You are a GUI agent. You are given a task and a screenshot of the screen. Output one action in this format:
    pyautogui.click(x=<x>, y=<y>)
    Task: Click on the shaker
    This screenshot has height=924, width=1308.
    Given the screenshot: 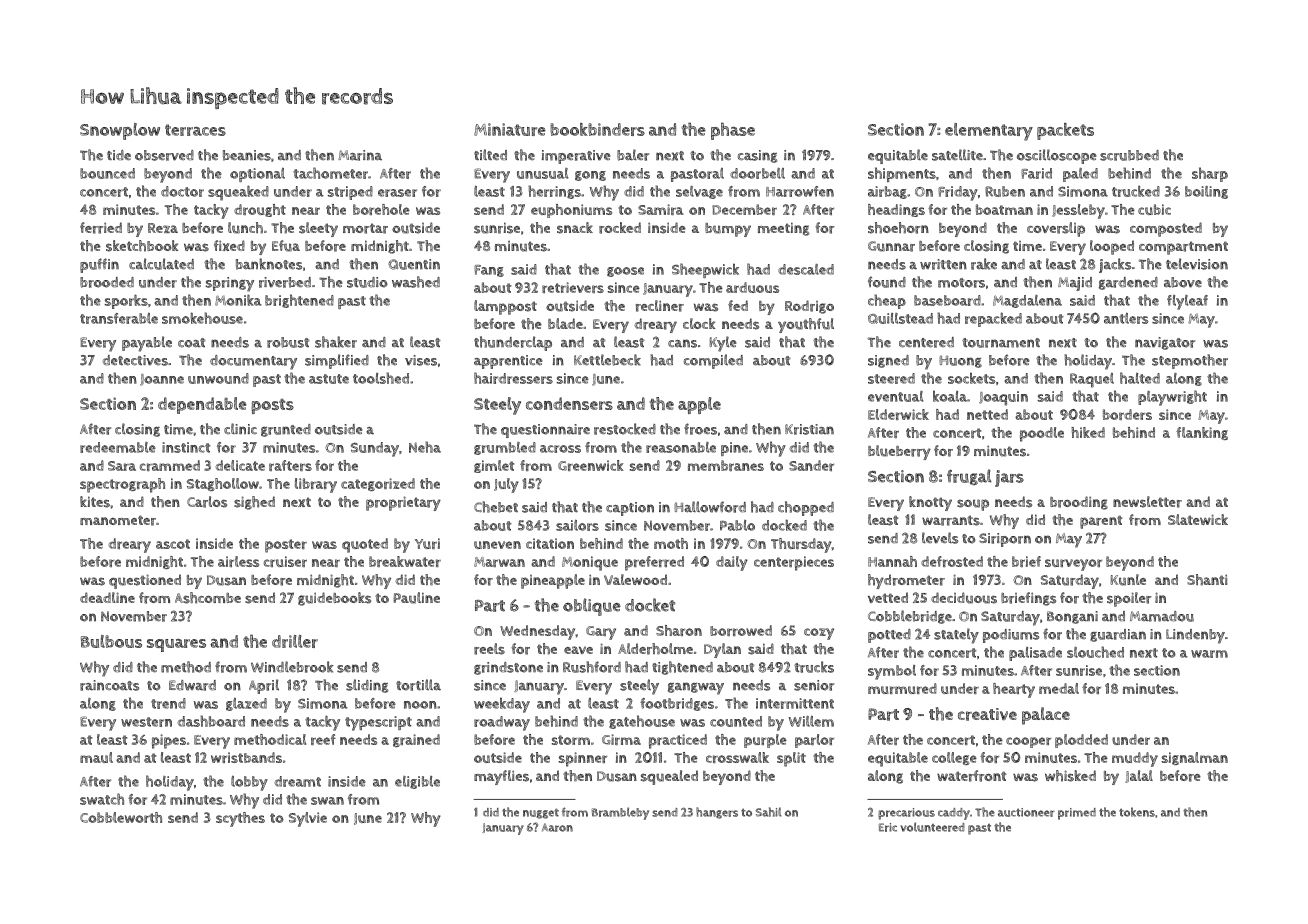 What is the action you would take?
    pyautogui.click(x=336, y=342)
